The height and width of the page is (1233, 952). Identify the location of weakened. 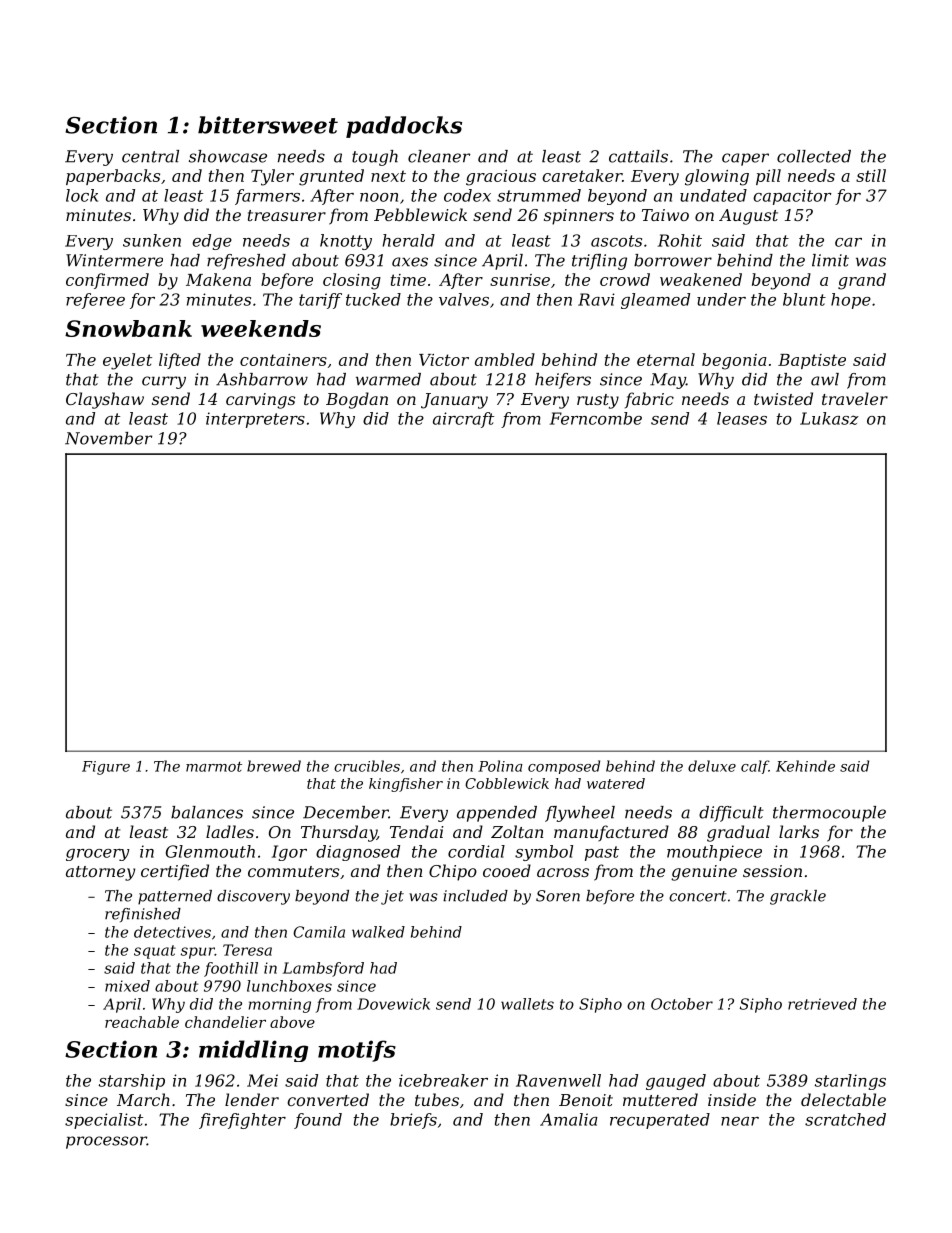
(701, 279).
